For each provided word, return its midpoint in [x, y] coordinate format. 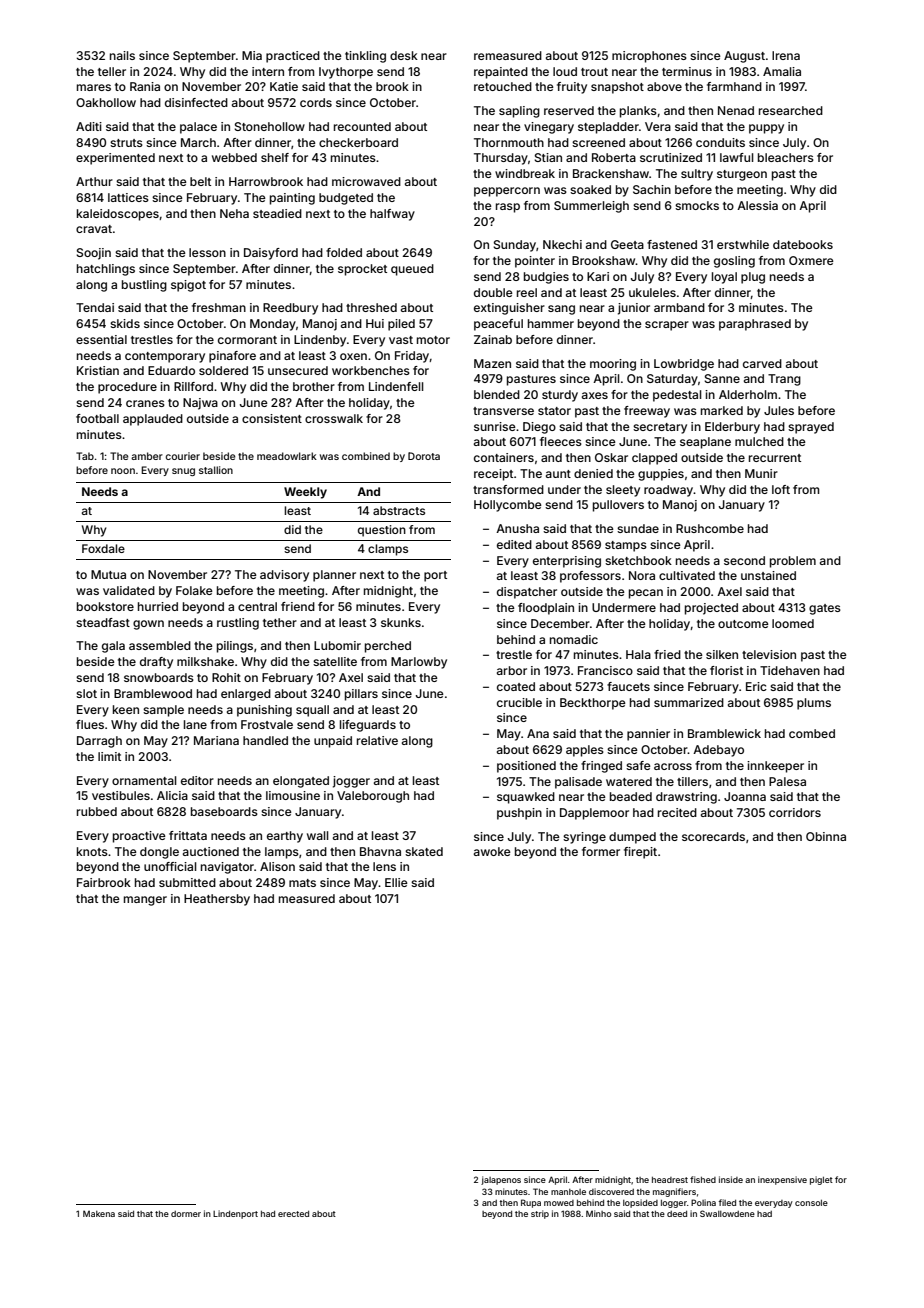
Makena [99, 1213]
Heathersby [217, 900]
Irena [786, 55]
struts [126, 143]
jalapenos [501, 1180]
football [97, 418]
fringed [601, 767]
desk [404, 55]
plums [814, 704]
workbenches [371, 370]
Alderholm [748, 394]
